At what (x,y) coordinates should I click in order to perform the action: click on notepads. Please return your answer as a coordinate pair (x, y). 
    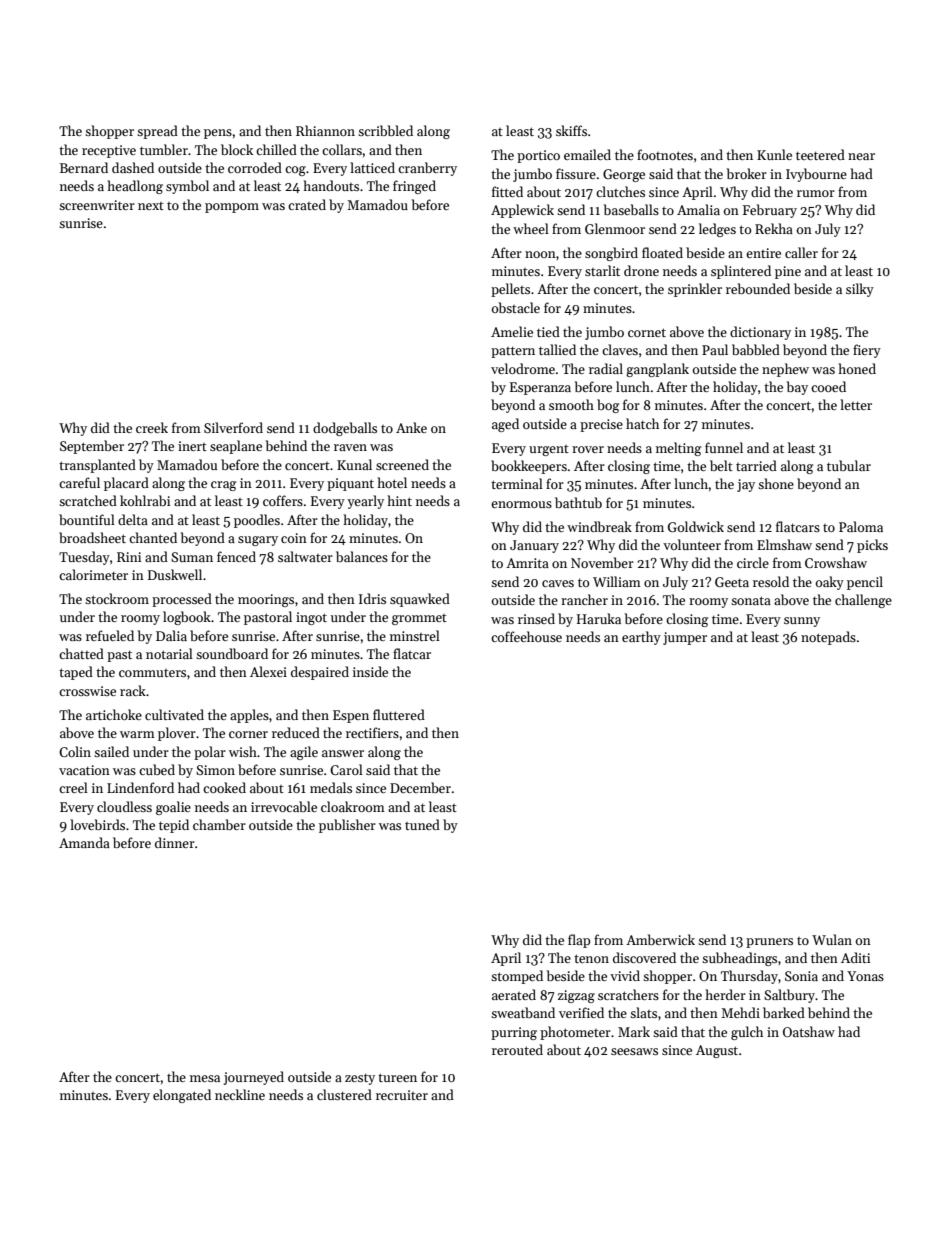
    Looking at the image, I should click on (828, 638).
